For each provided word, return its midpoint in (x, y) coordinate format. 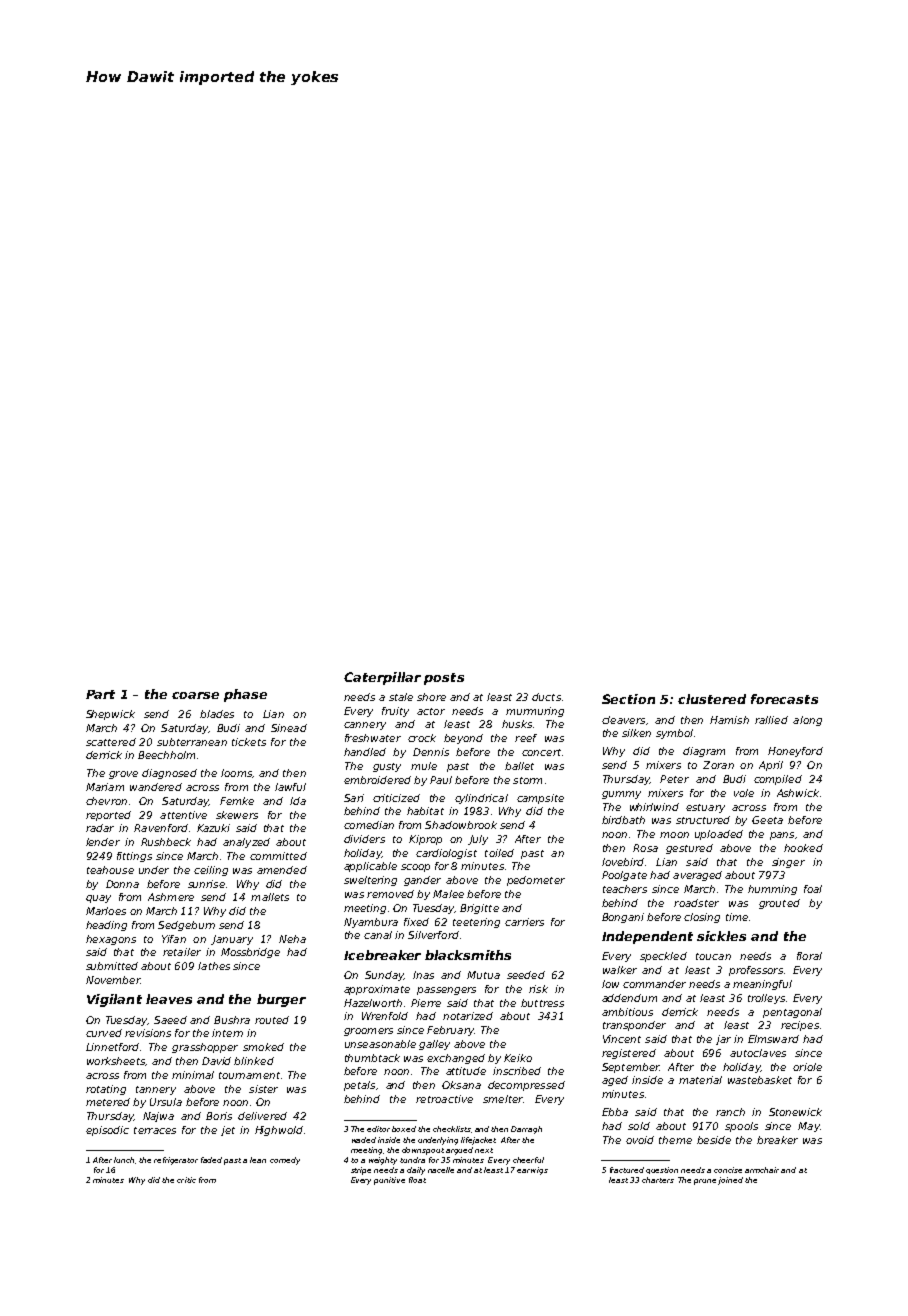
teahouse (110, 870)
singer (788, 863)
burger (281, 1000)
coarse (195, 695)
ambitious (627, 1012)
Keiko (518, 1058)
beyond (463, 739)
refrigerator (176, 1161)
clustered (712, 699)
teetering (476, 923)
